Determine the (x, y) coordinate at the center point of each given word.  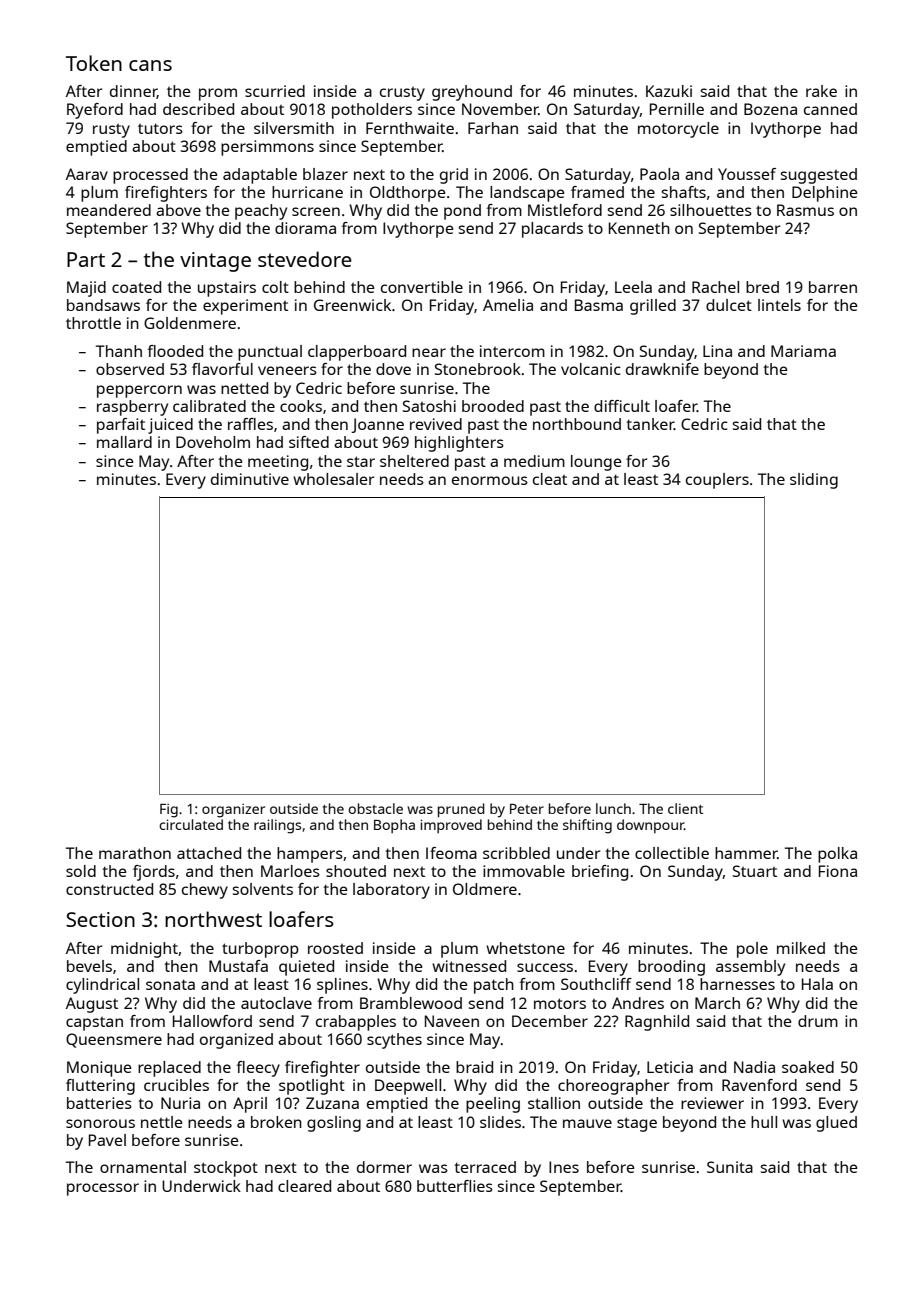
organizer (233, 810)
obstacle (375, 808)
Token (94, 63)
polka (837, 855)
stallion (554, 1103)
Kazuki (669, 91)
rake (821, 91)
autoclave (276, 1003)
